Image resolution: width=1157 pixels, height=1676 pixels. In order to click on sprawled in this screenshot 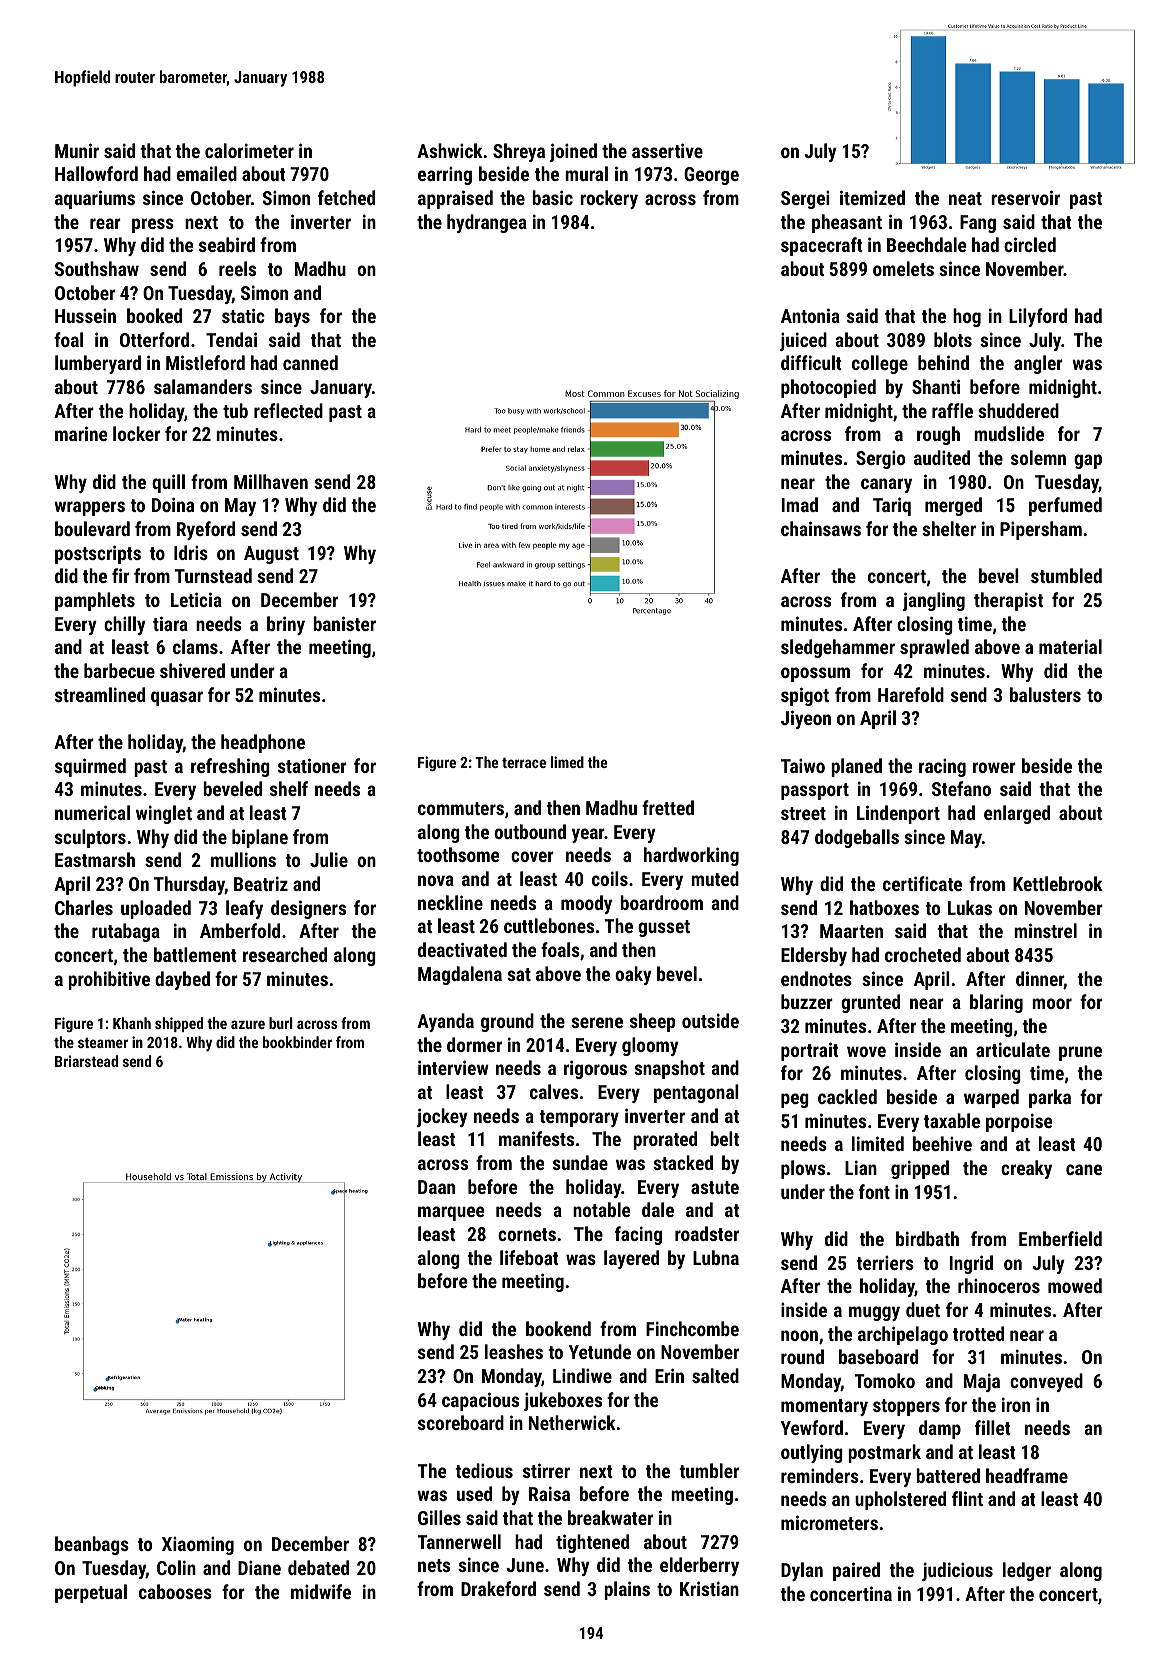, I will do `click(934, 648)`.
